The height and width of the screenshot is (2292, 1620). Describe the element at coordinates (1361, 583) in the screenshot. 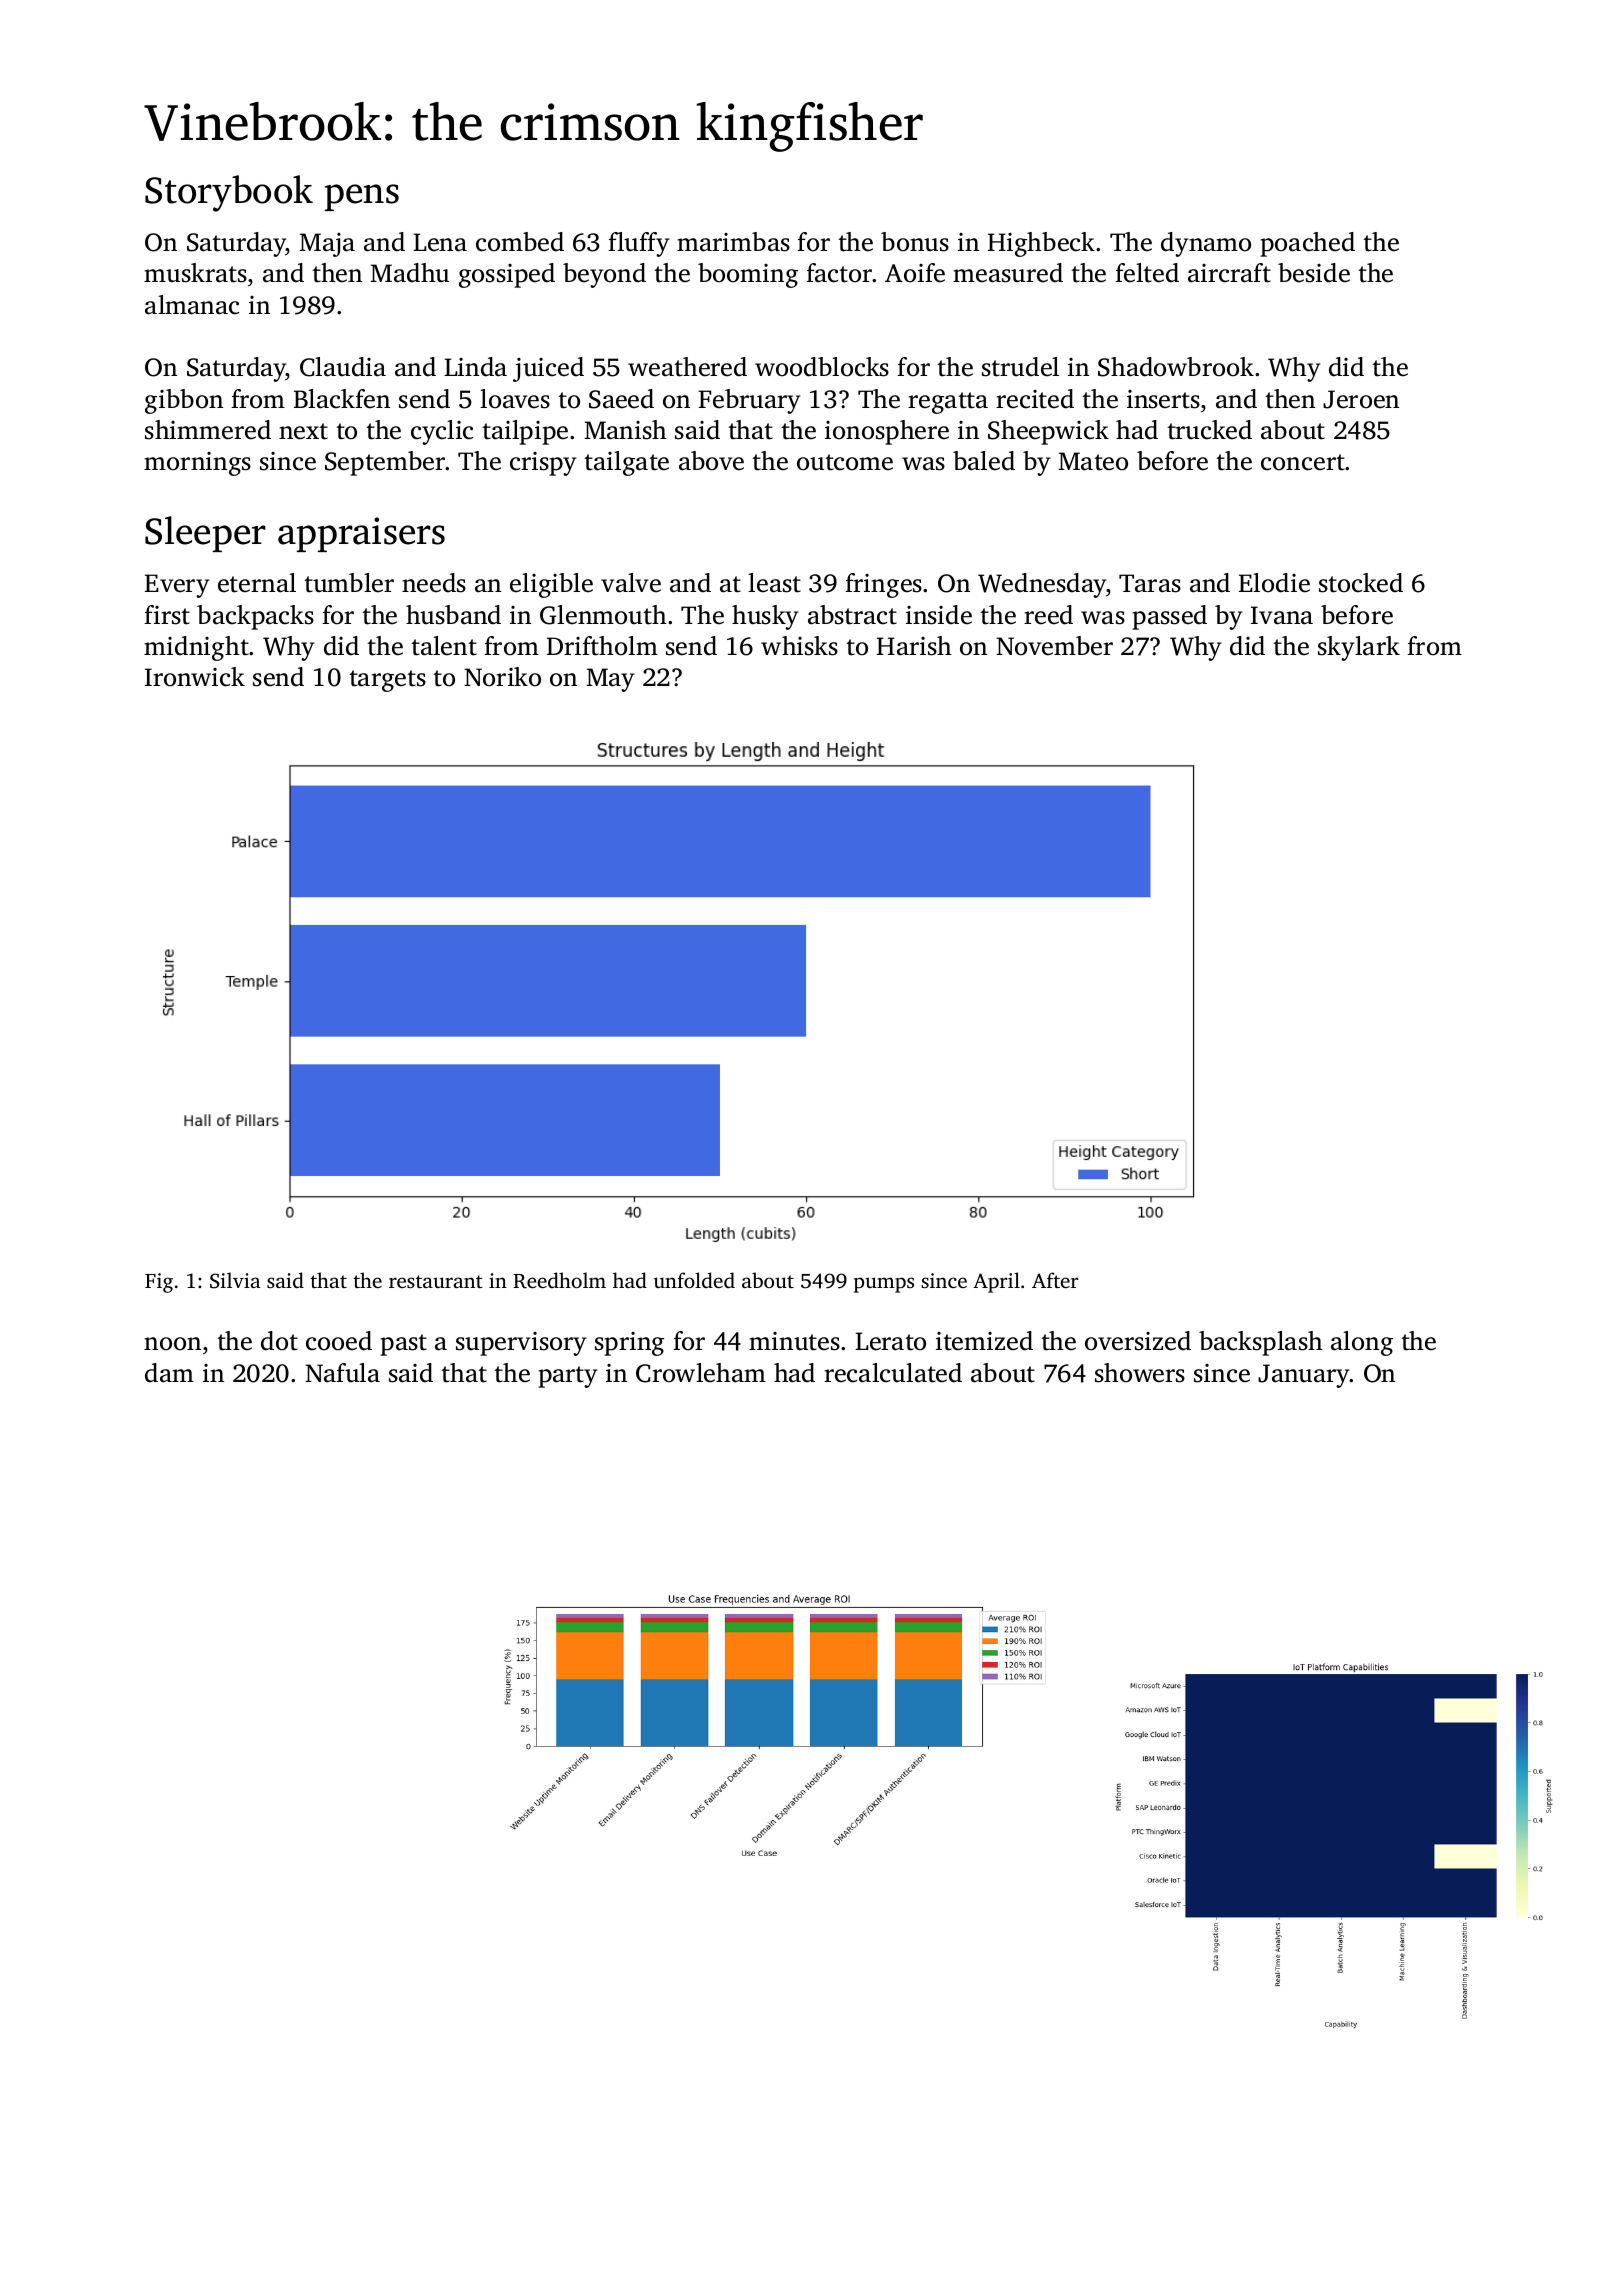

I see `stocked` at that location.
